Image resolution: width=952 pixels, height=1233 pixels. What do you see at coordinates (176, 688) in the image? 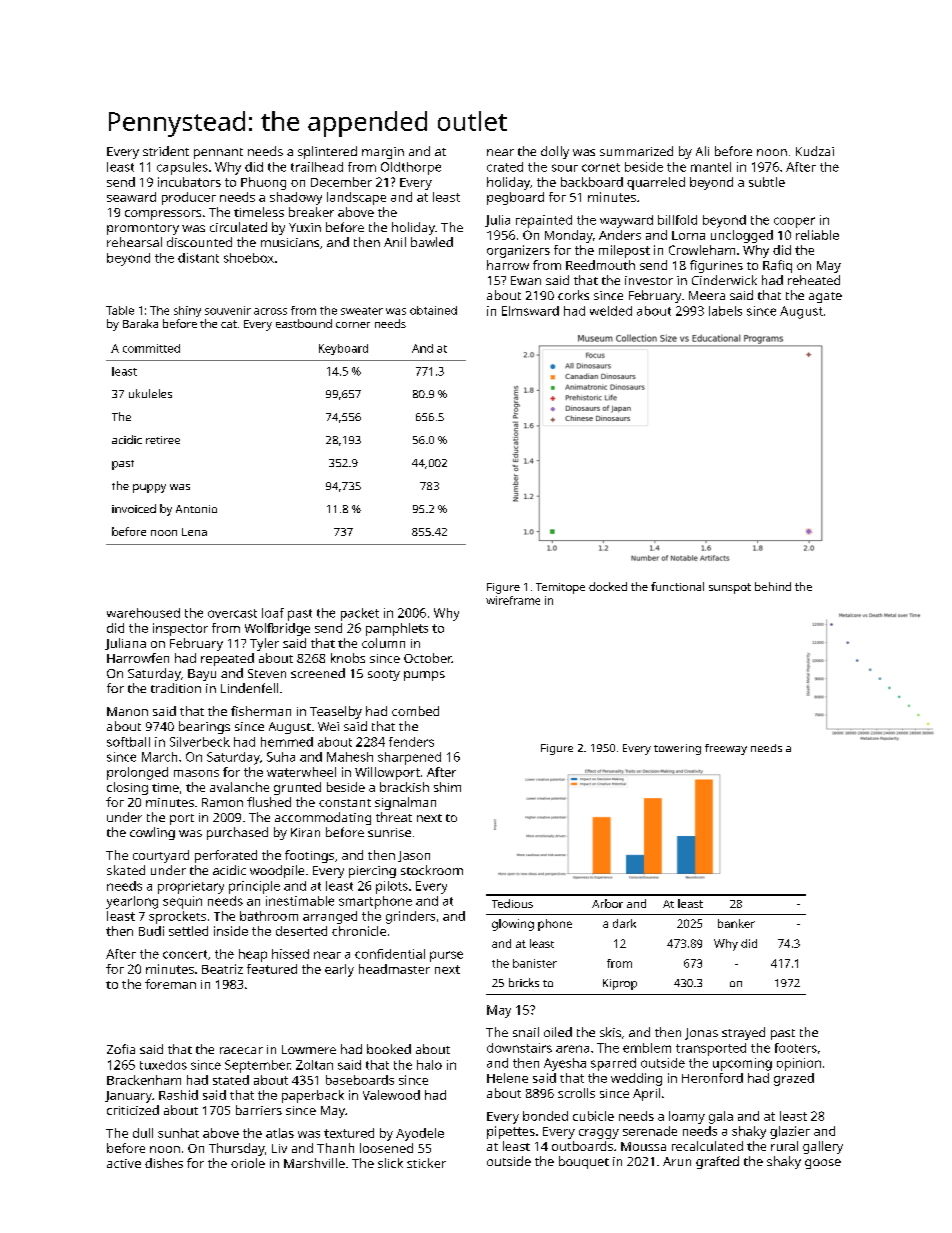
I see `tradition` at bounding box center [176, 688].
